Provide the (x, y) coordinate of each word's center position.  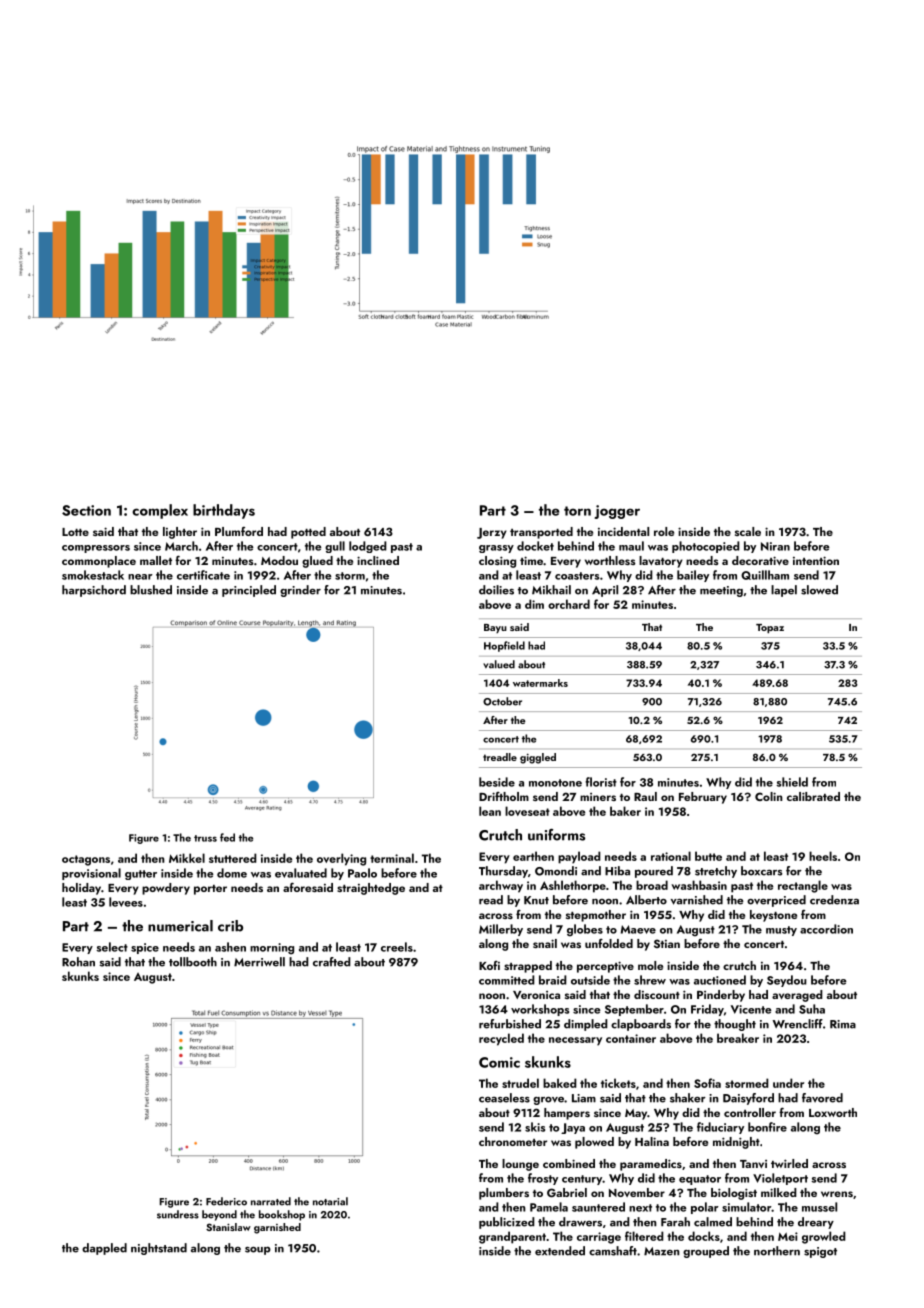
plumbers (504, 1194)
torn (577, 511)
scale (748, 531)
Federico (226, 1201)
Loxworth (833, 1112)
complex (160, 511)
